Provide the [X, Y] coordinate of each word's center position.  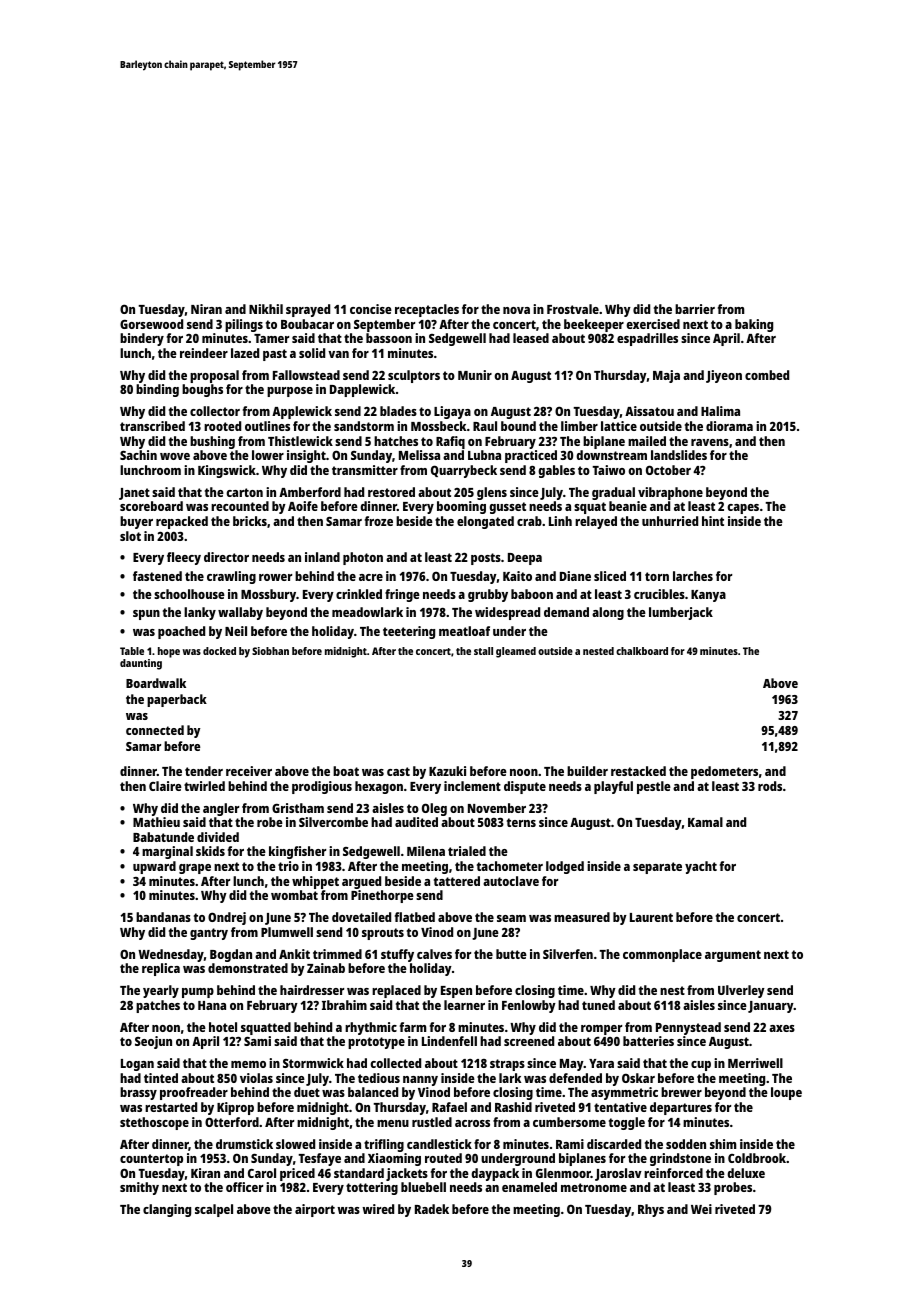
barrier [695, 309]
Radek [432, 1209]
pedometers [724, 772]
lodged [565, 867]
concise [371, 309]
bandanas [163, 917]
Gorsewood [151, 324]
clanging [167, 1210]
